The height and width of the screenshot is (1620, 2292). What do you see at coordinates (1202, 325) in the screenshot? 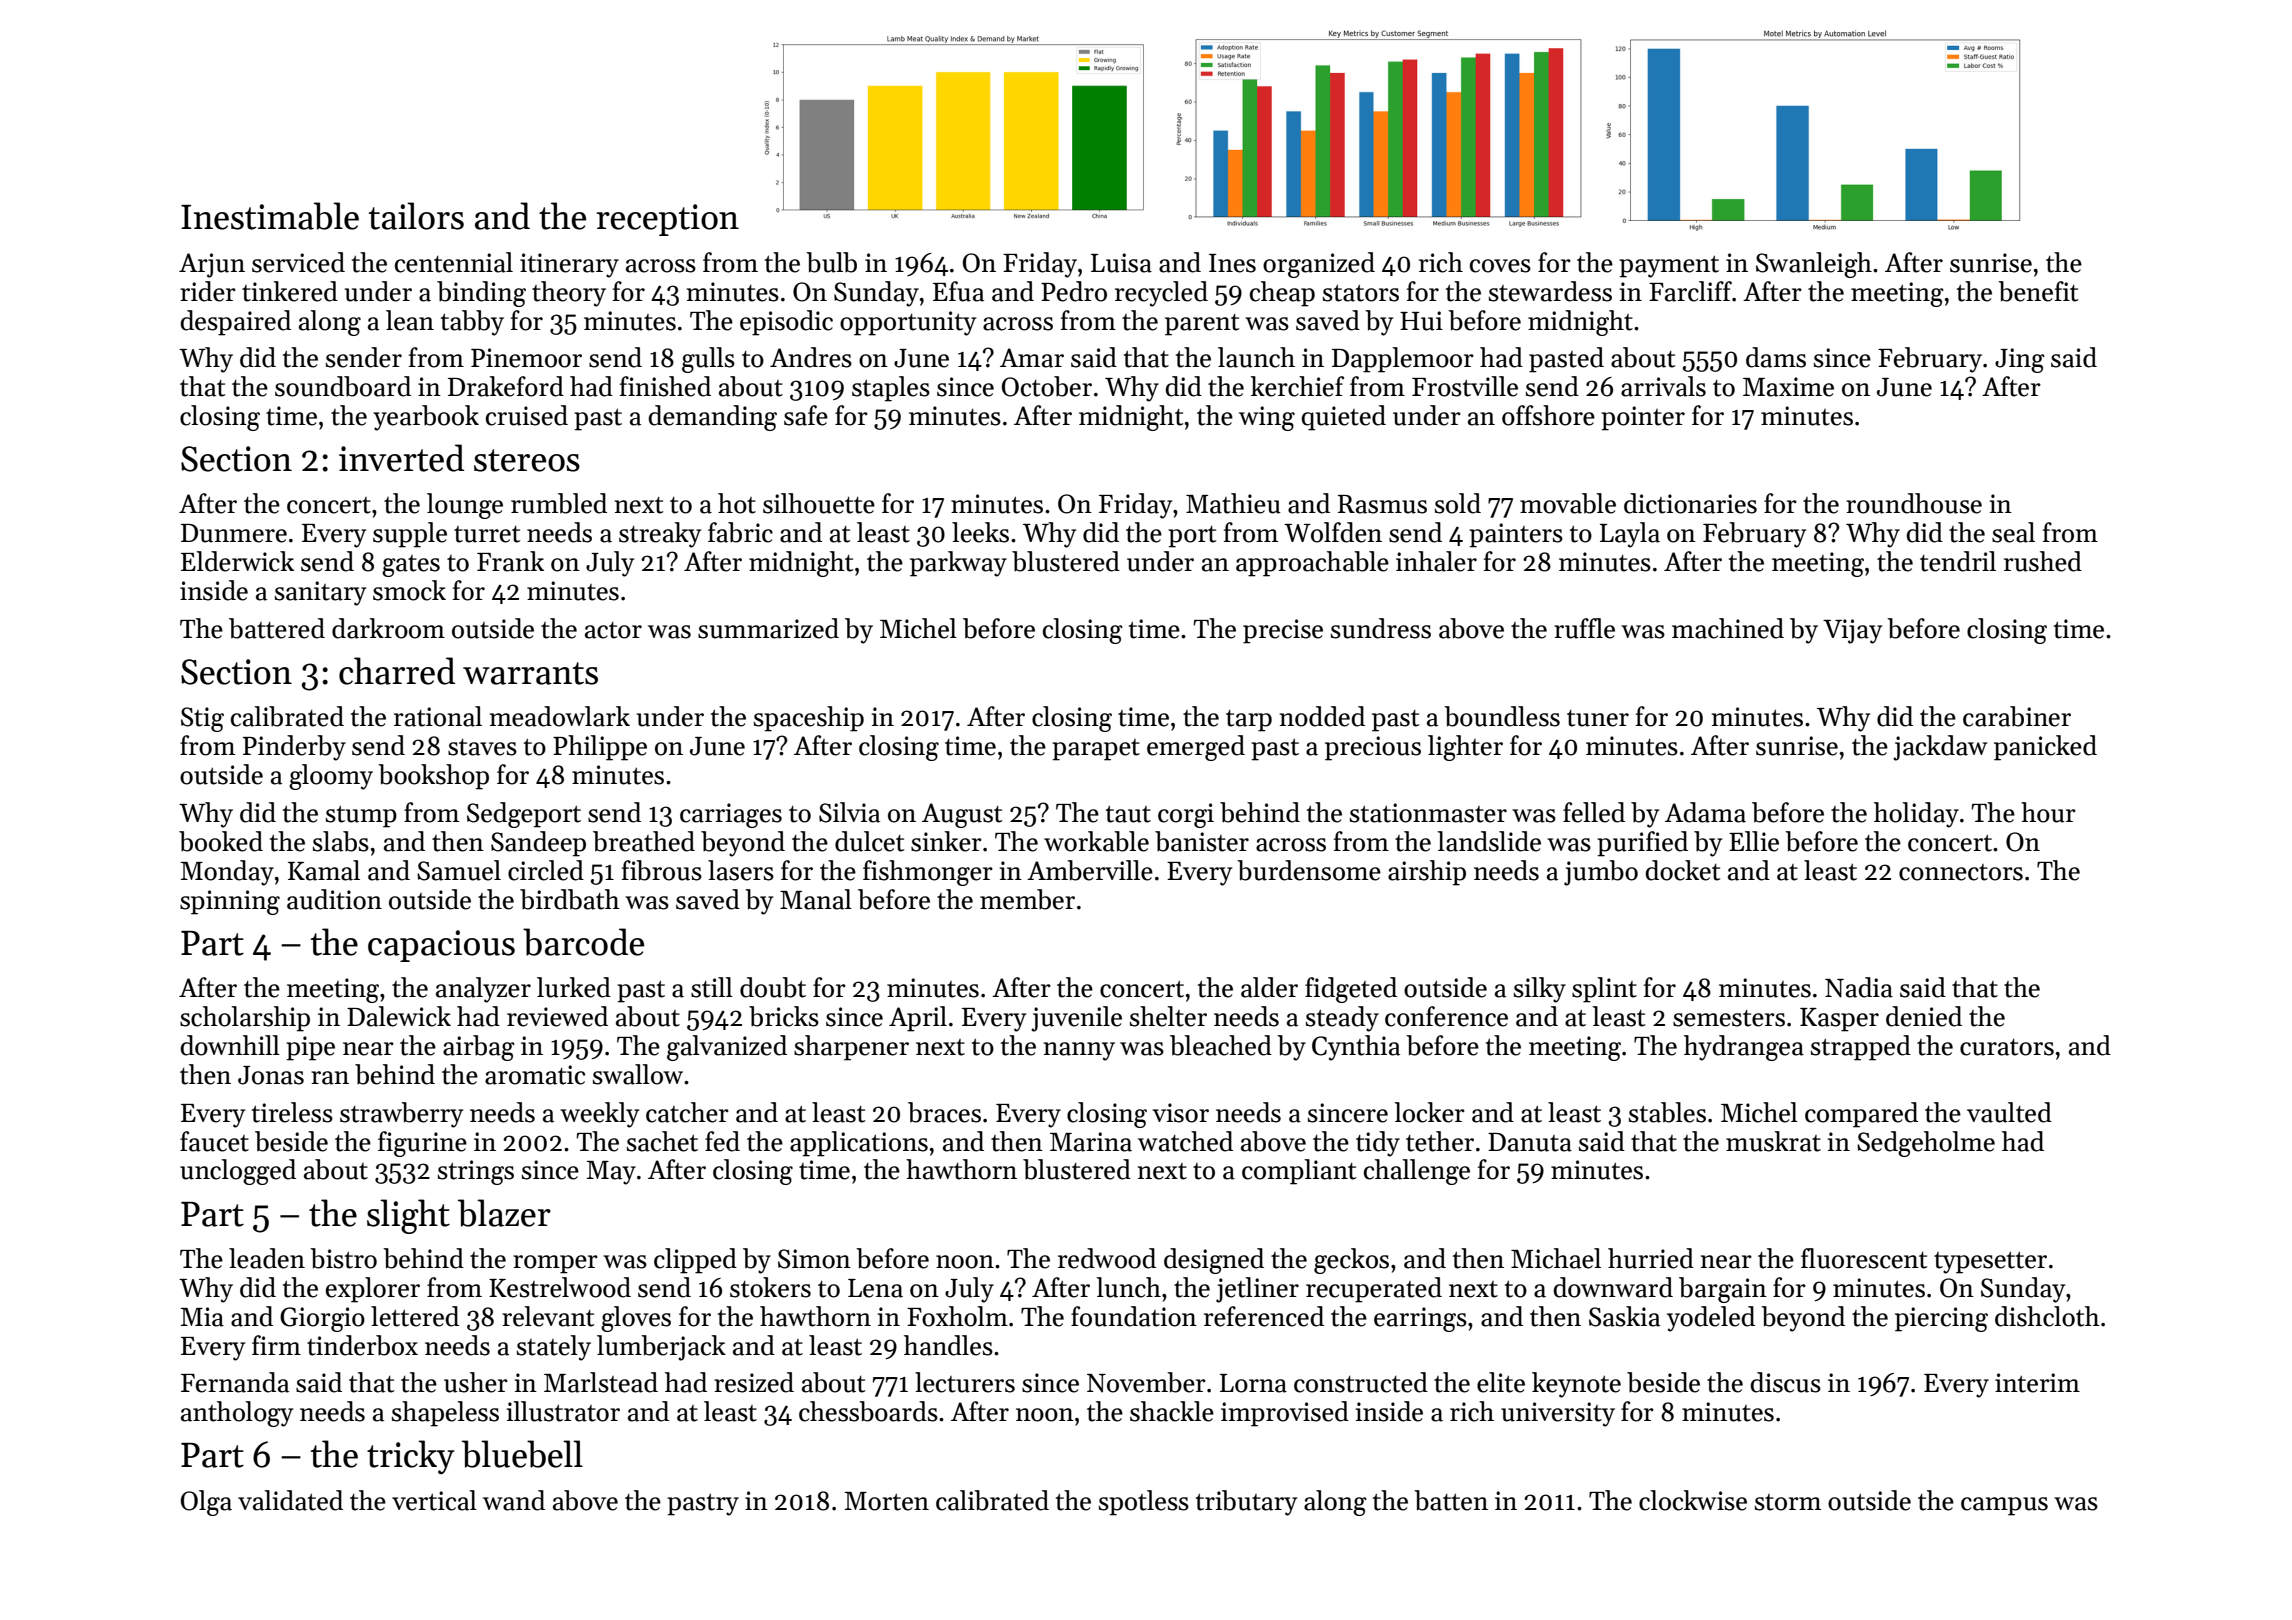
I see `parent` at bounding box center [1202, 325].
